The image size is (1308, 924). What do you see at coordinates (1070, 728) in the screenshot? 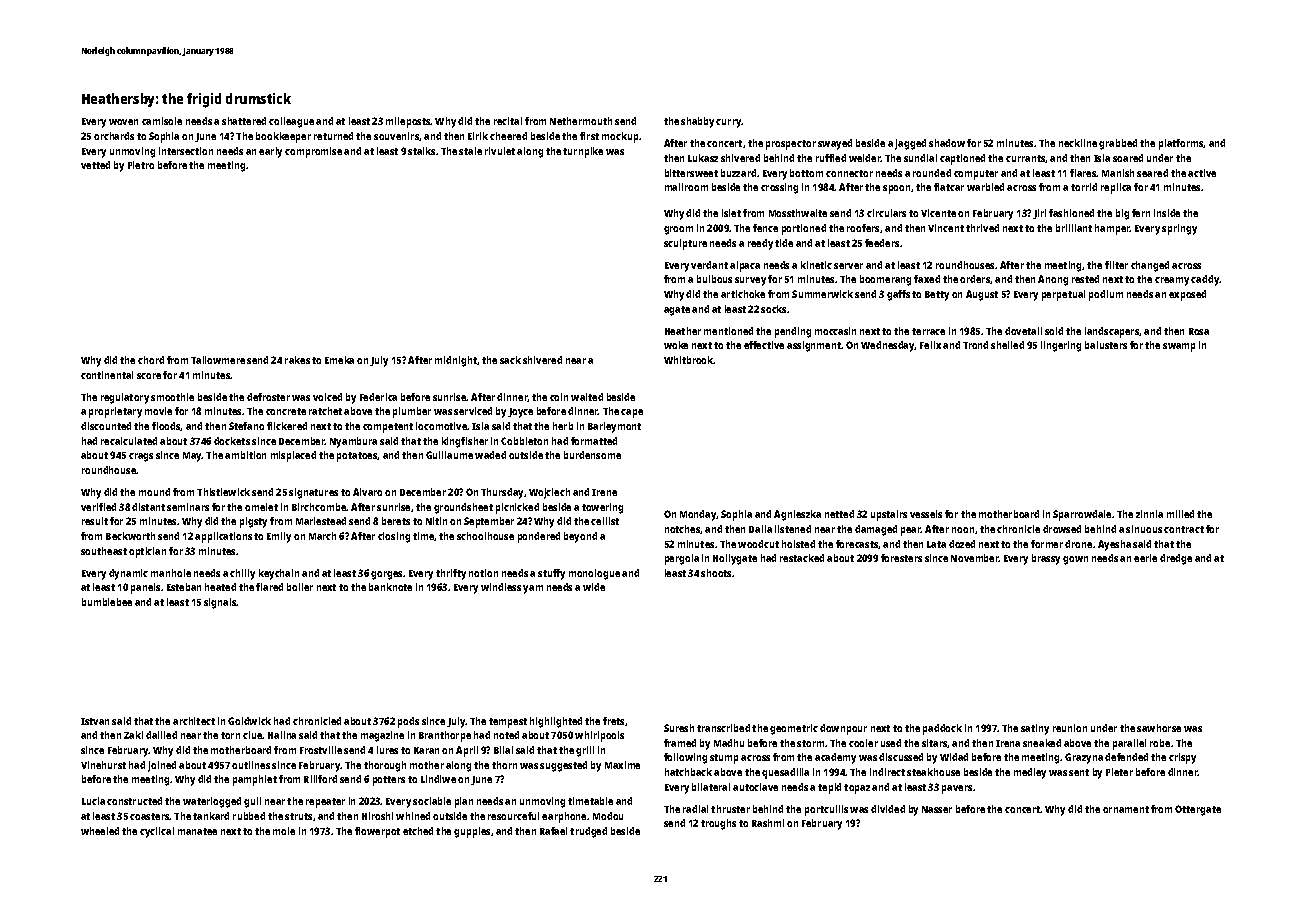
I see `reunion` at bounding box center [1070, 728].
